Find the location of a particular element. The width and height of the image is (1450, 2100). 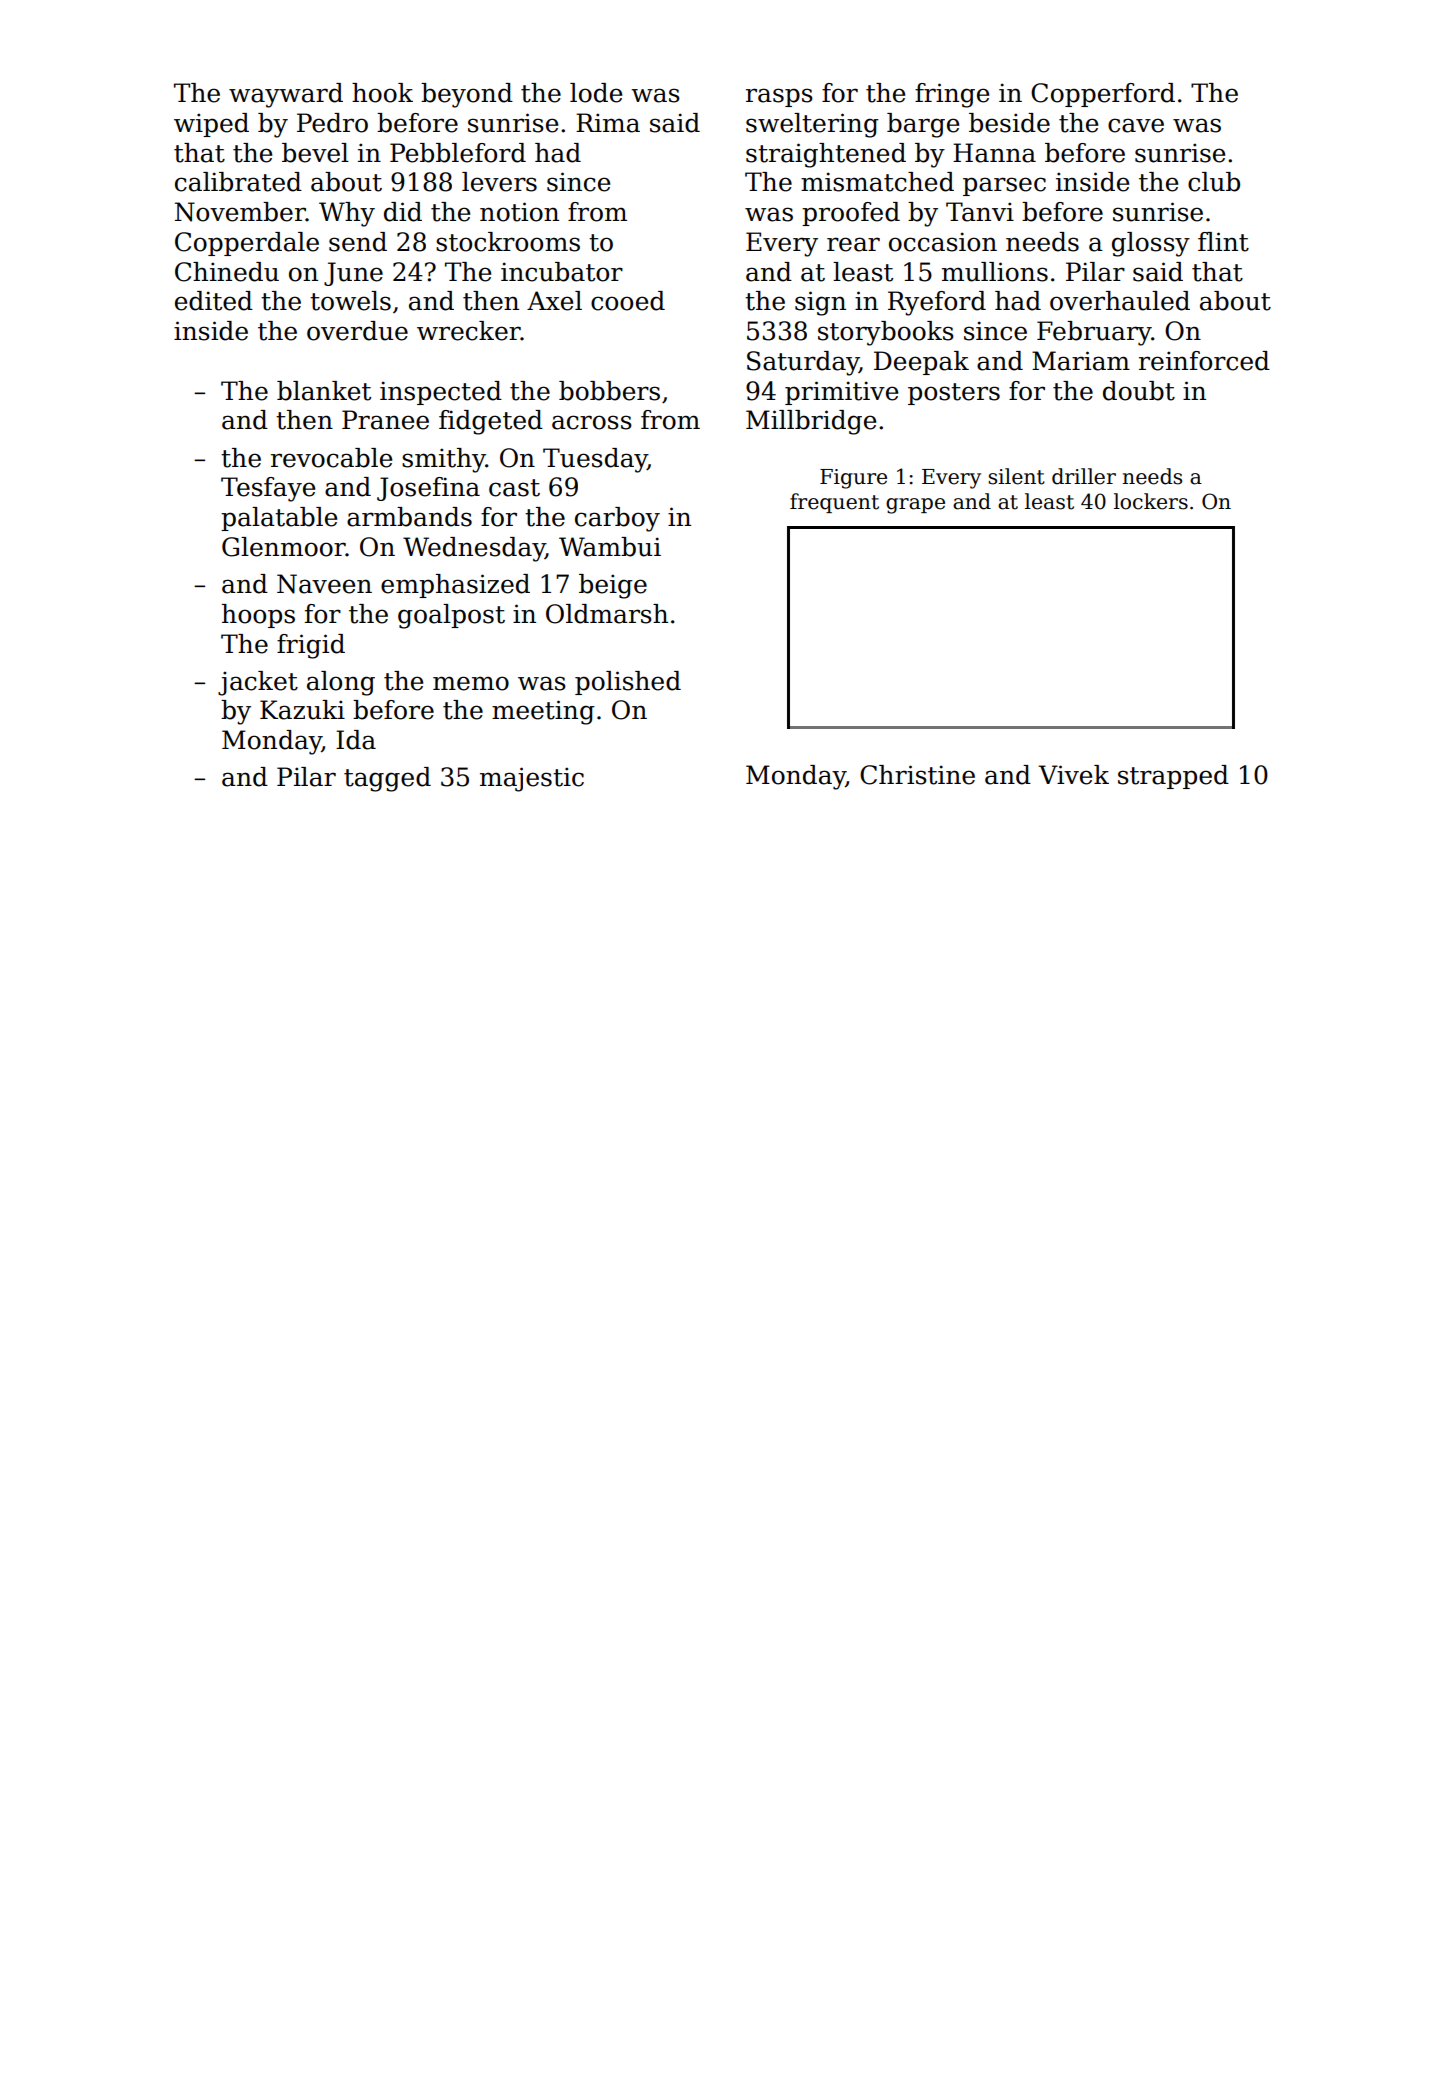

strapped is located at coordinates (1173, 777).
